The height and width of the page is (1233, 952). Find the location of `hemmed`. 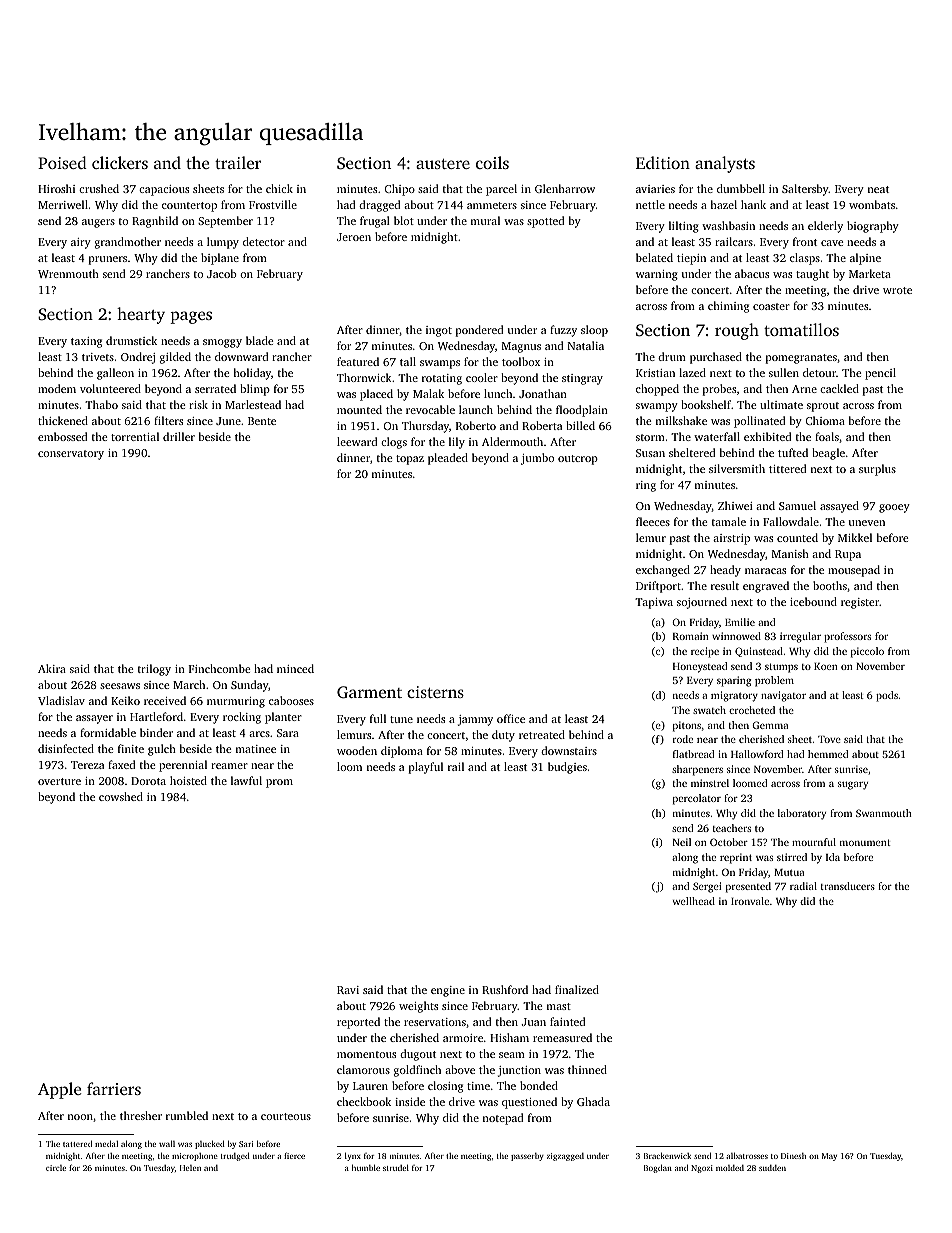

hemmed is located at coordinates (828, 754).
